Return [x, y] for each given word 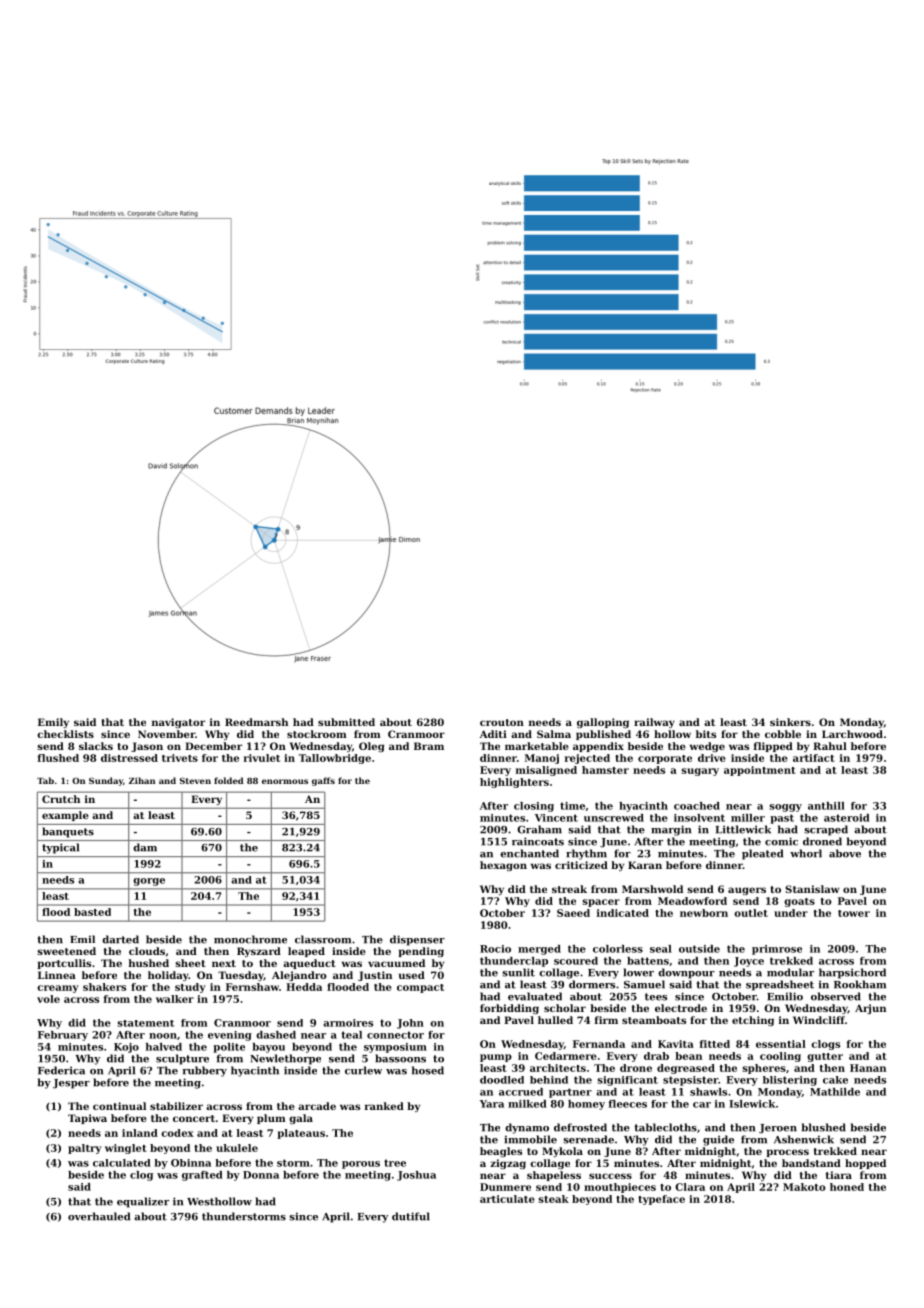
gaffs [323, 781]
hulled [555, 1020]
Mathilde [835, 1092]
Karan [645, 865]
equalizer [143, 1202]
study [190, 988]
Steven [195, 780]
